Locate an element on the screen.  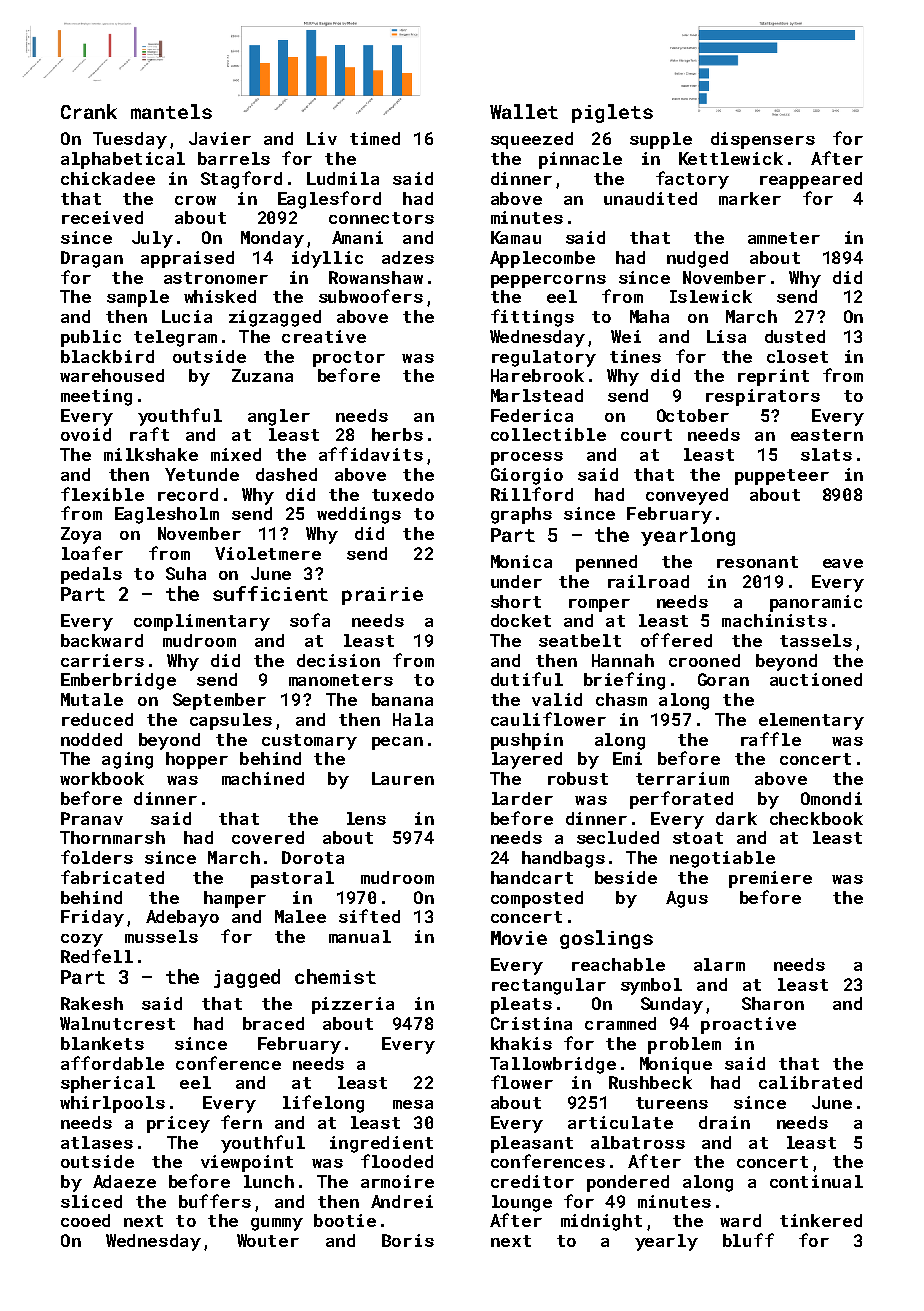
Giorgio is located at coordinates (527, 476).
